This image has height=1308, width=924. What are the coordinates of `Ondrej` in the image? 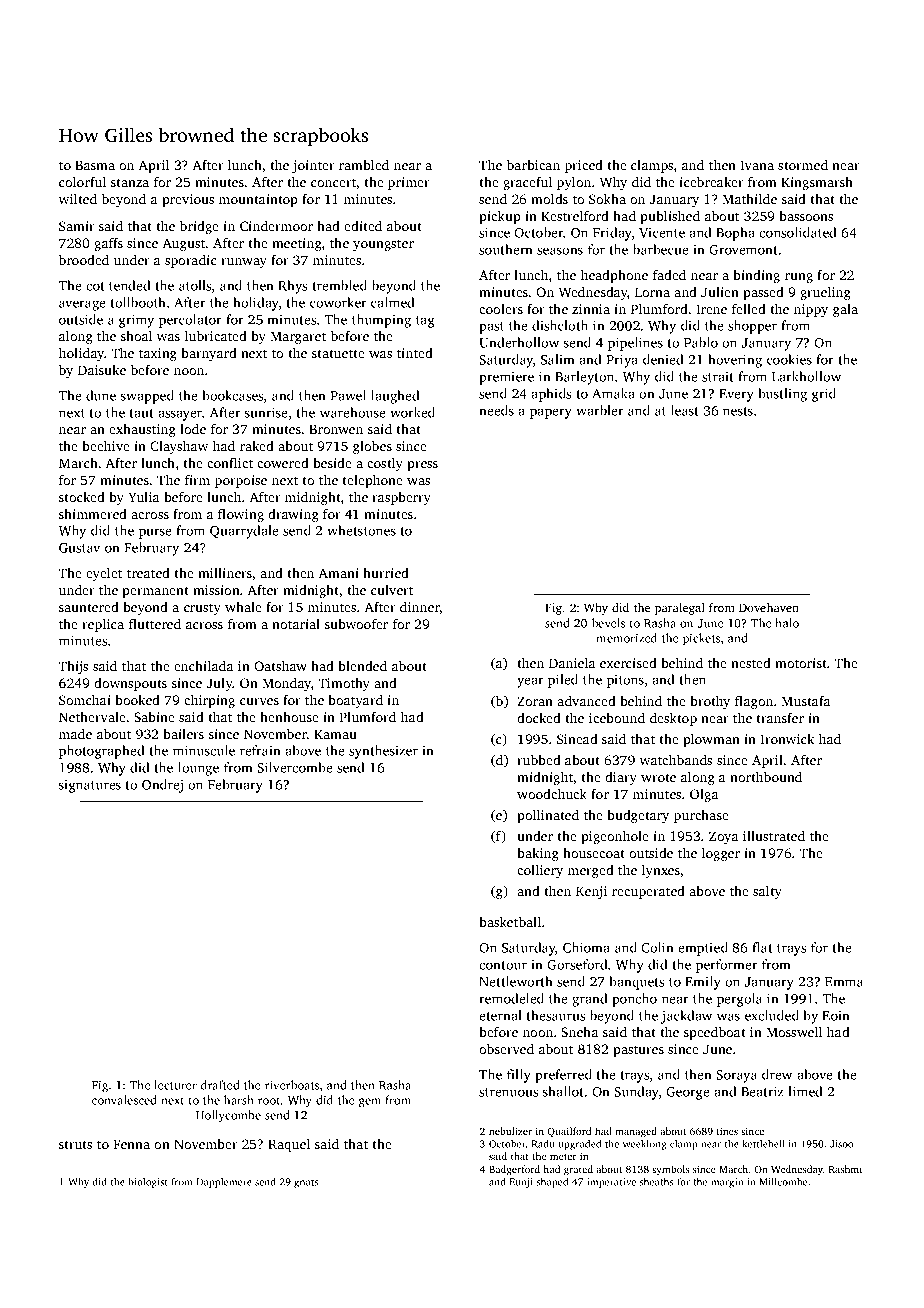 It's located at (162, 786).
